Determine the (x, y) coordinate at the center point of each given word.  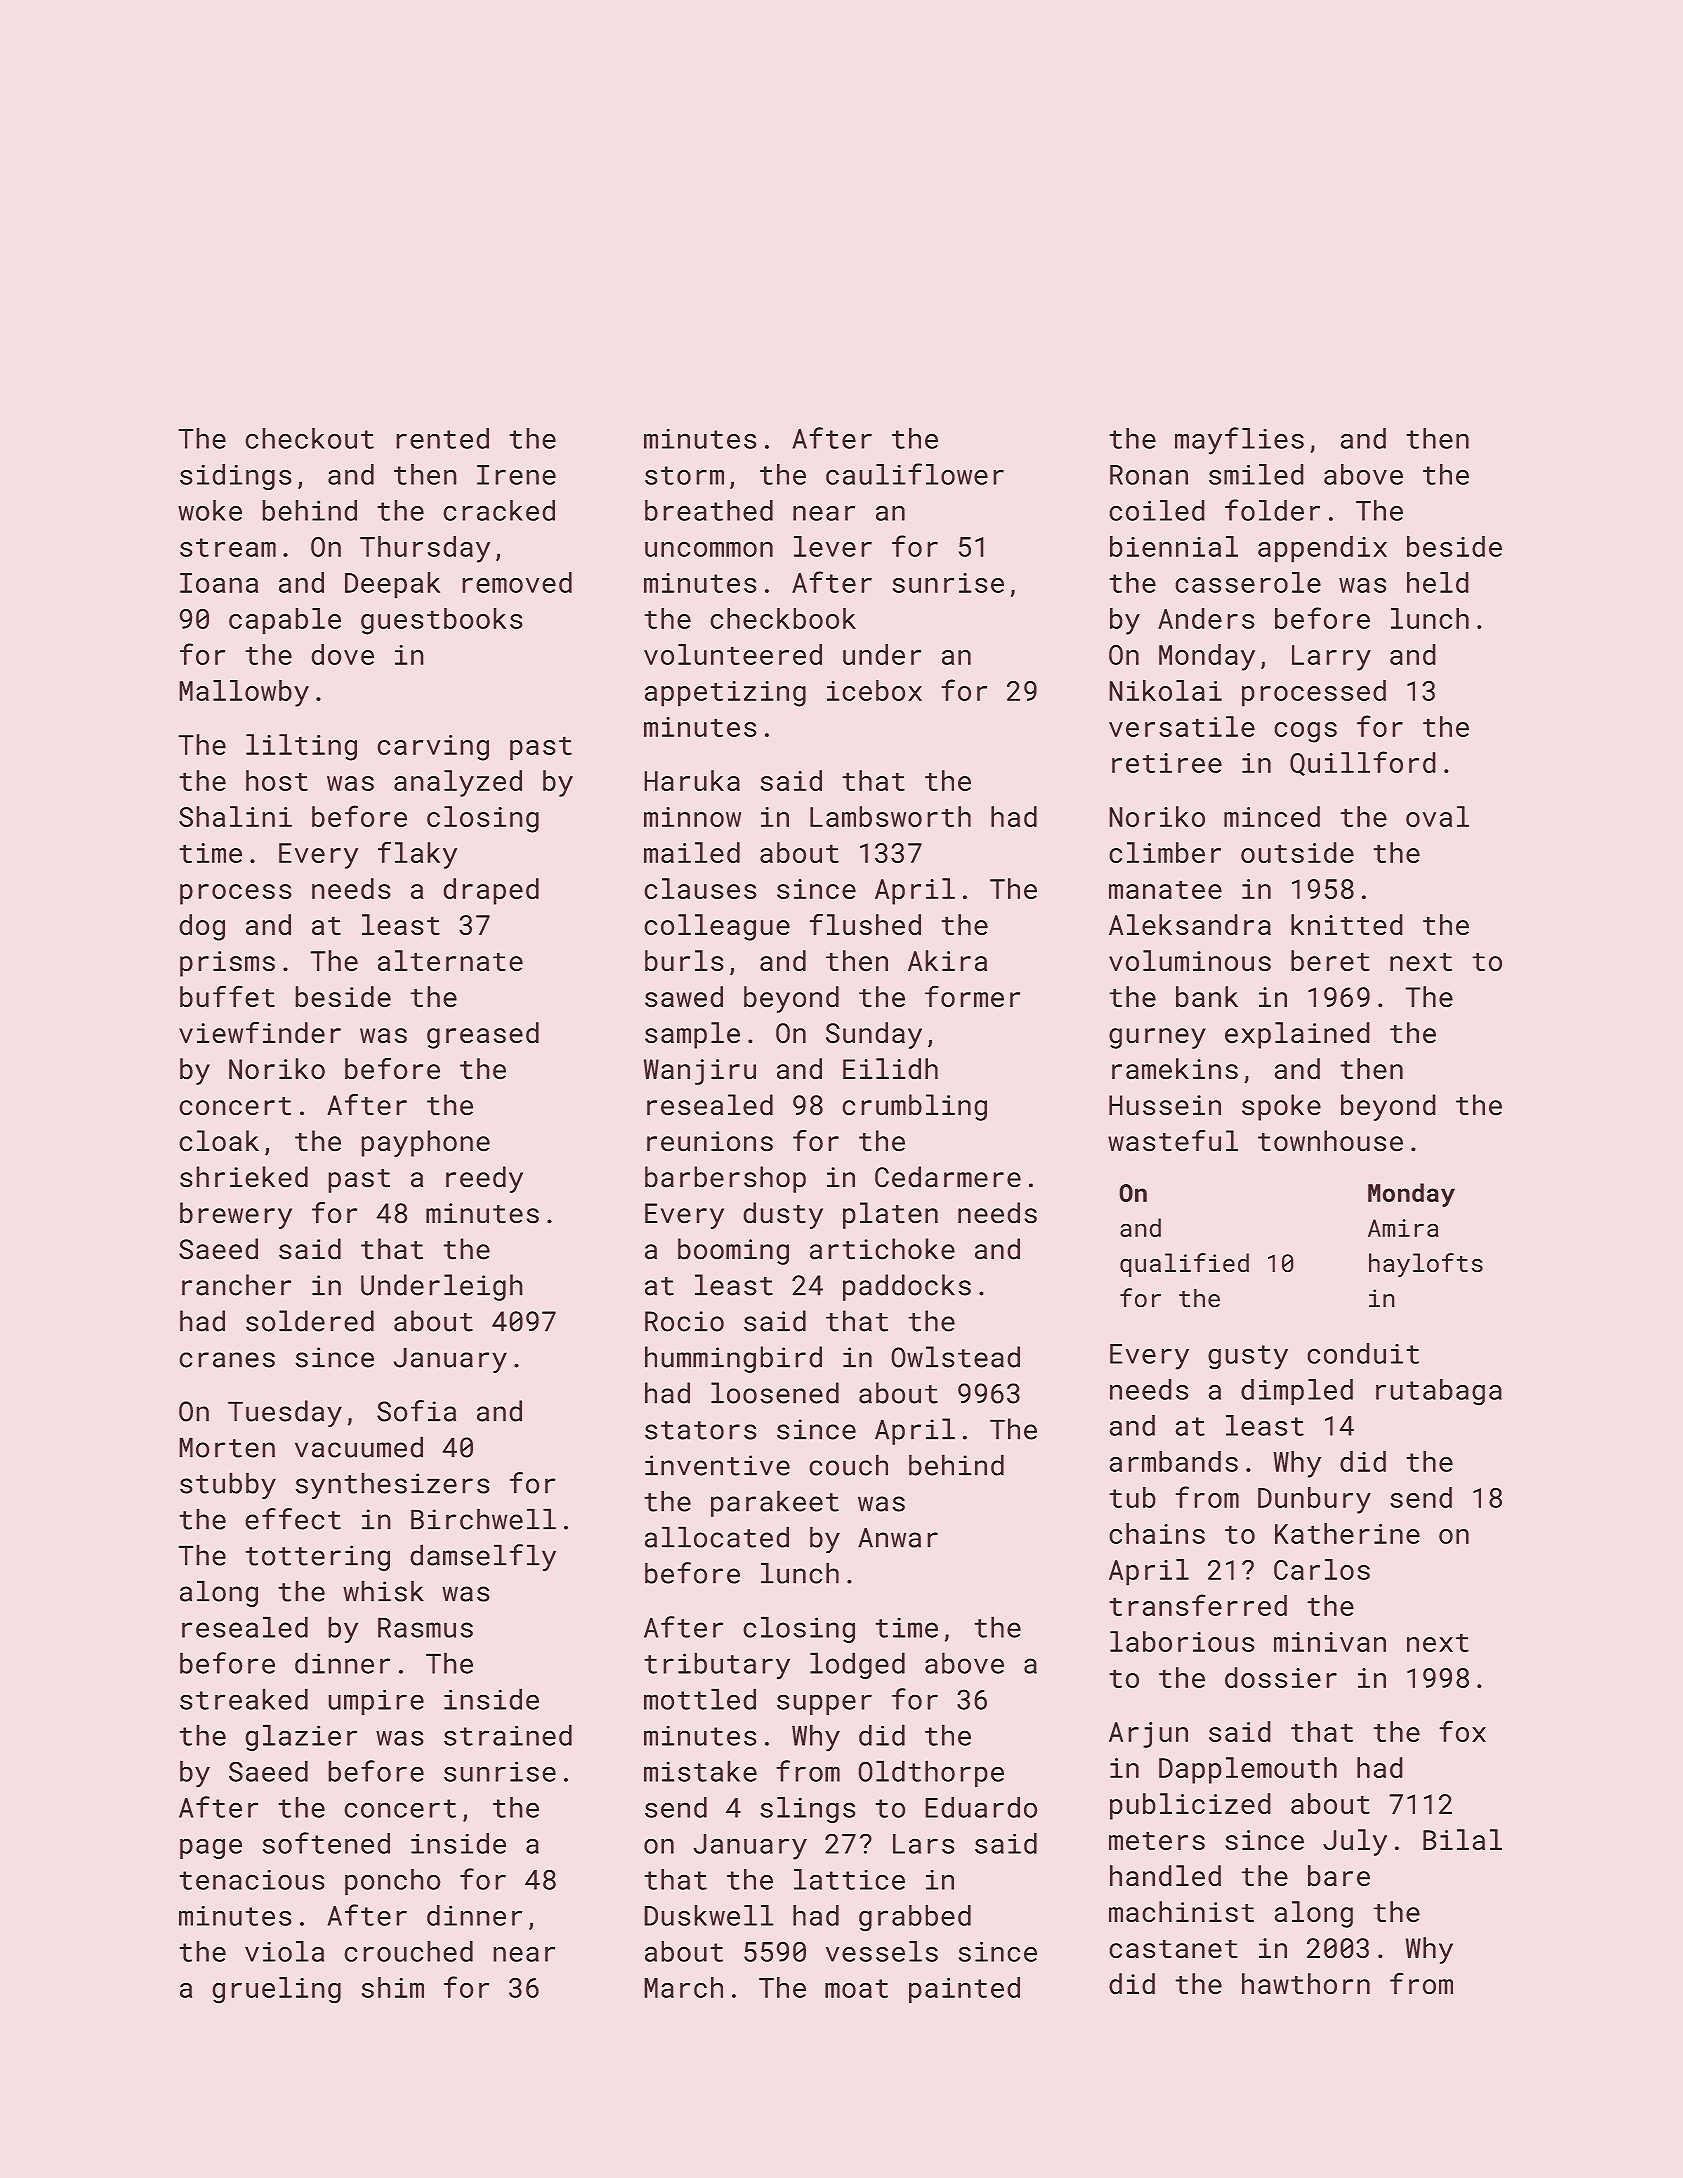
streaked (244, 1699)
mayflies (1239, 441)
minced (1272, 816)
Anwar (898, 1537)
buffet (227, 996)
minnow (692, 817)
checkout (309, 438)
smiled (1256, 474)
